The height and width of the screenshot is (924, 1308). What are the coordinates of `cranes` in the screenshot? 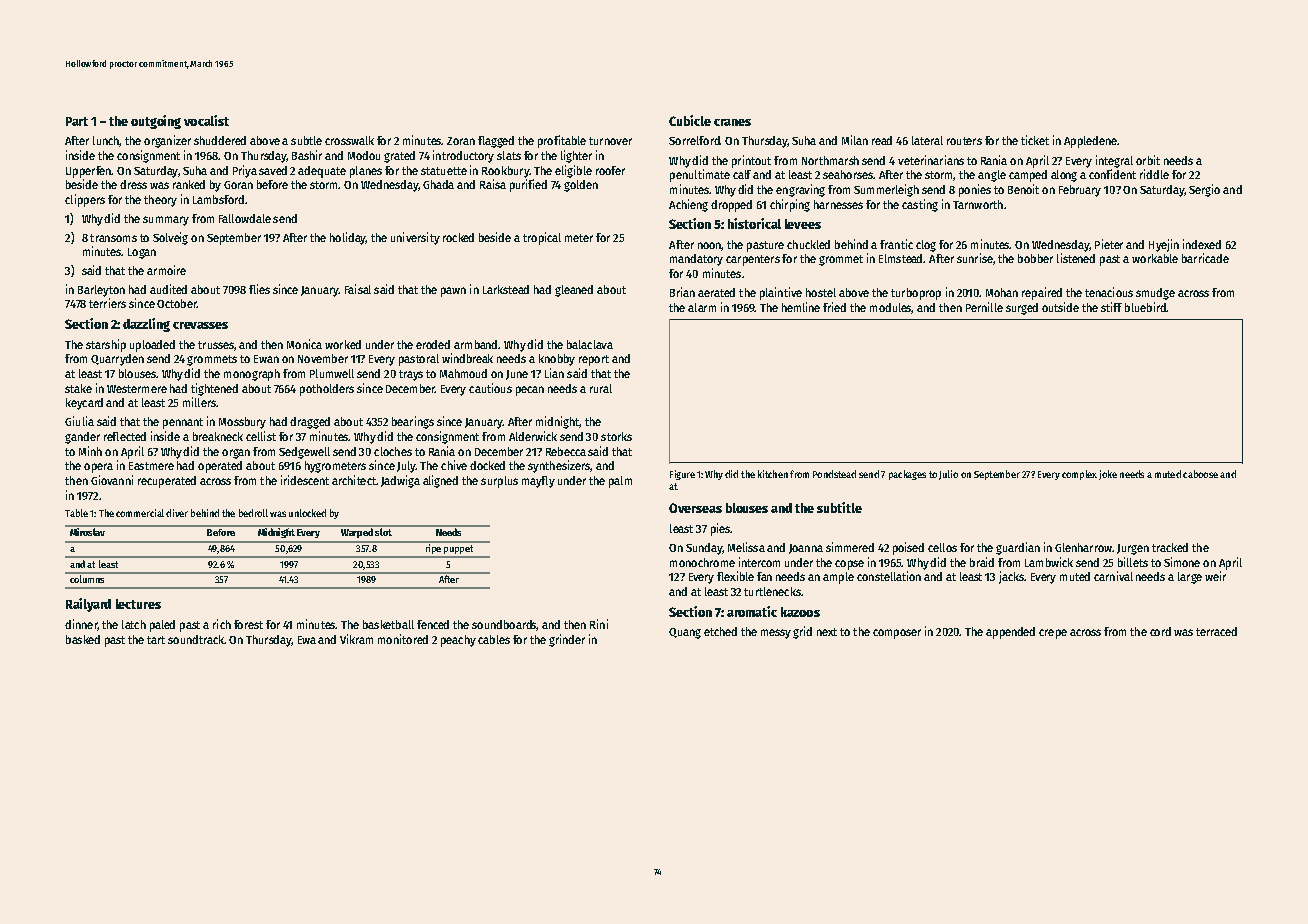 It's located at (732, 122).
